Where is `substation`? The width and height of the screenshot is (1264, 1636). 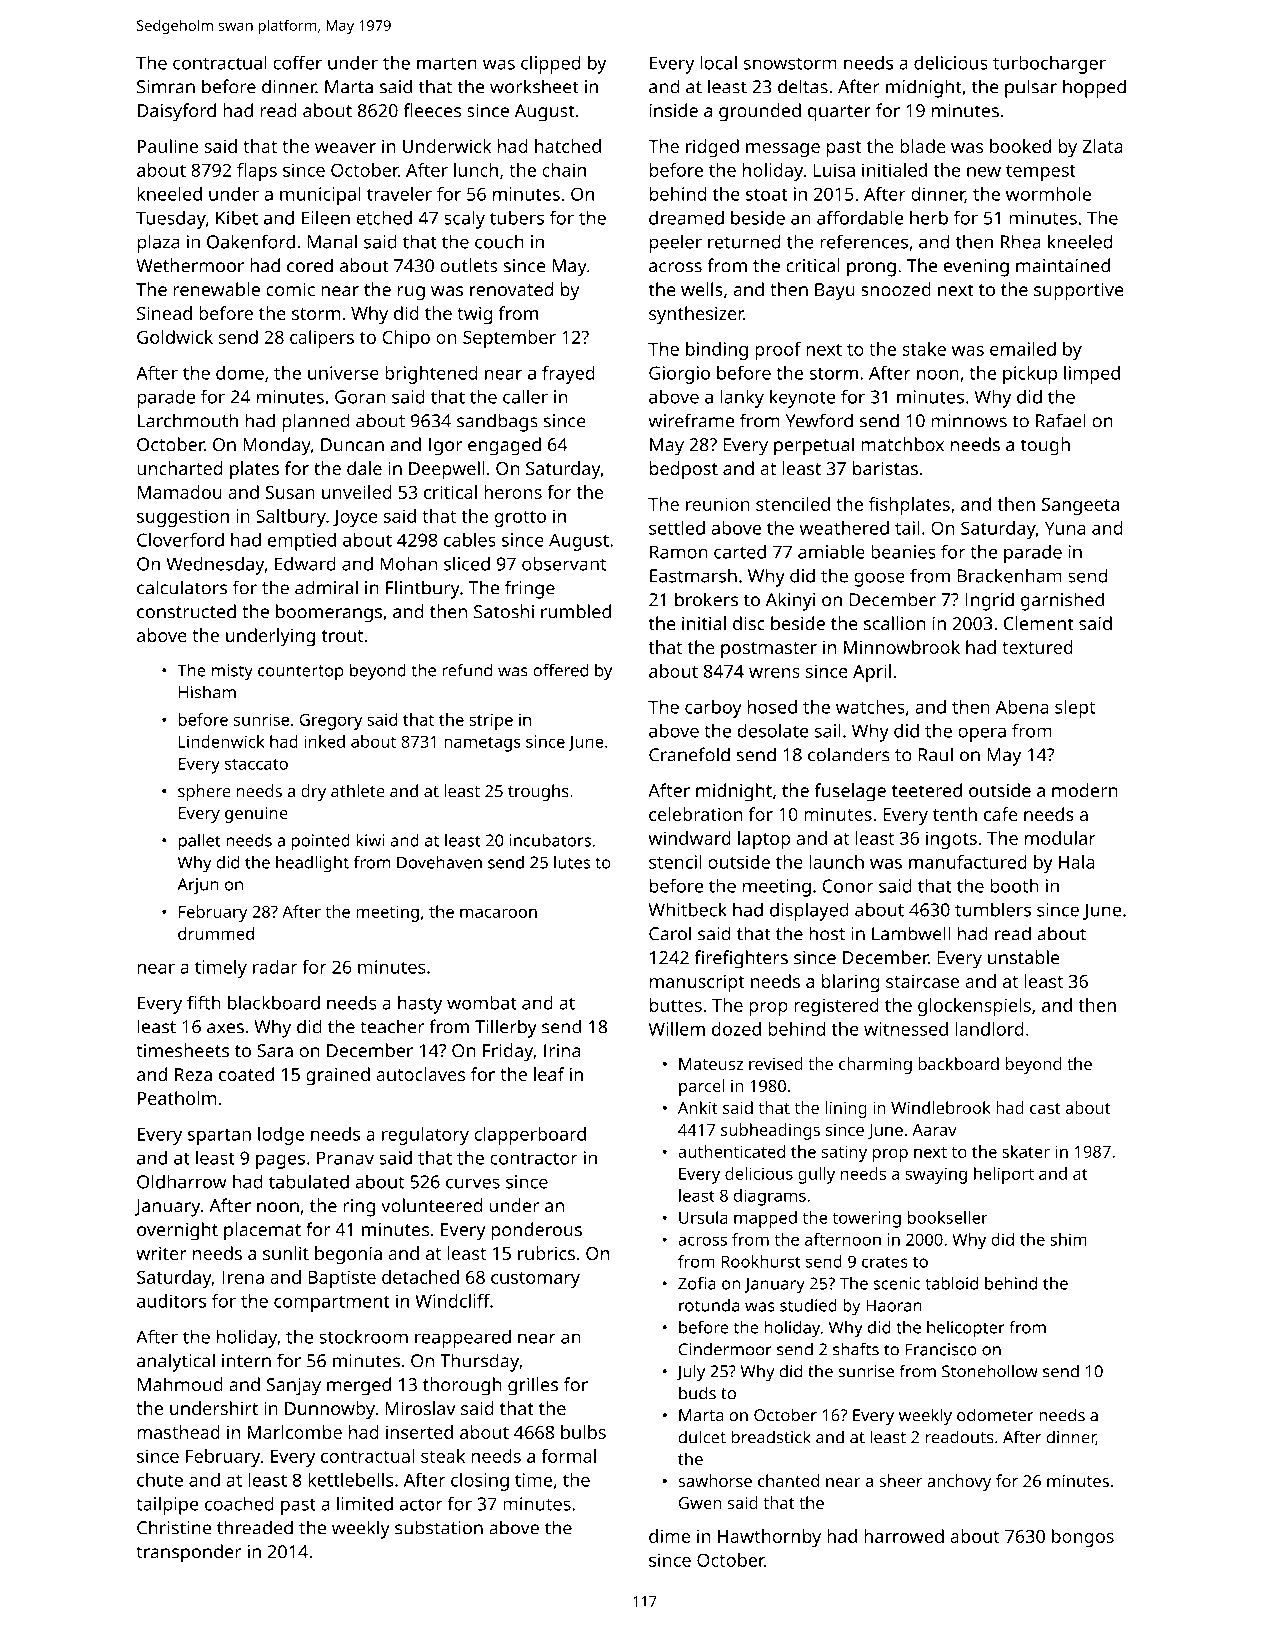
substation is located at coordinates (439, 1527).
